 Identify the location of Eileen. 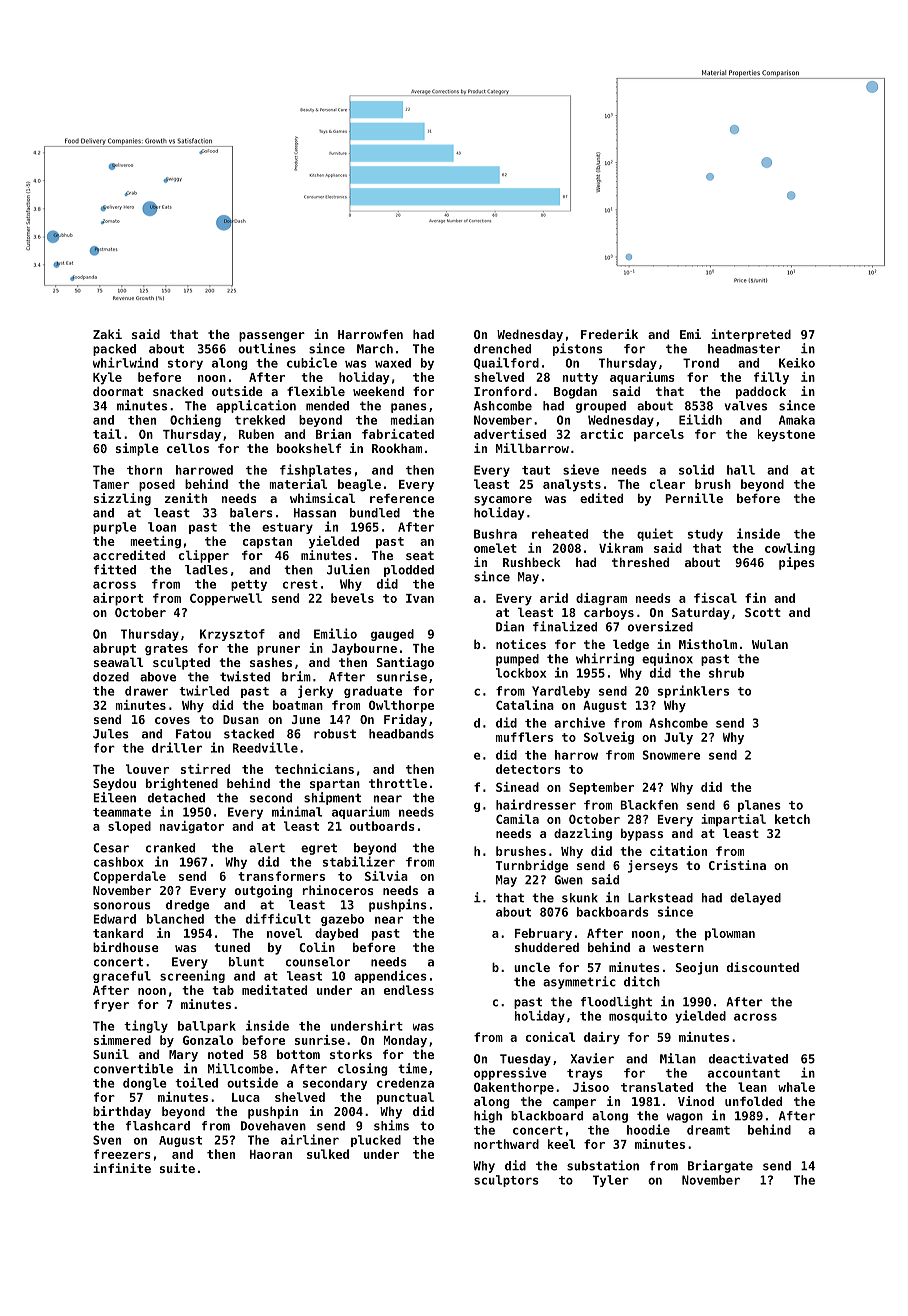
(114, 797).
